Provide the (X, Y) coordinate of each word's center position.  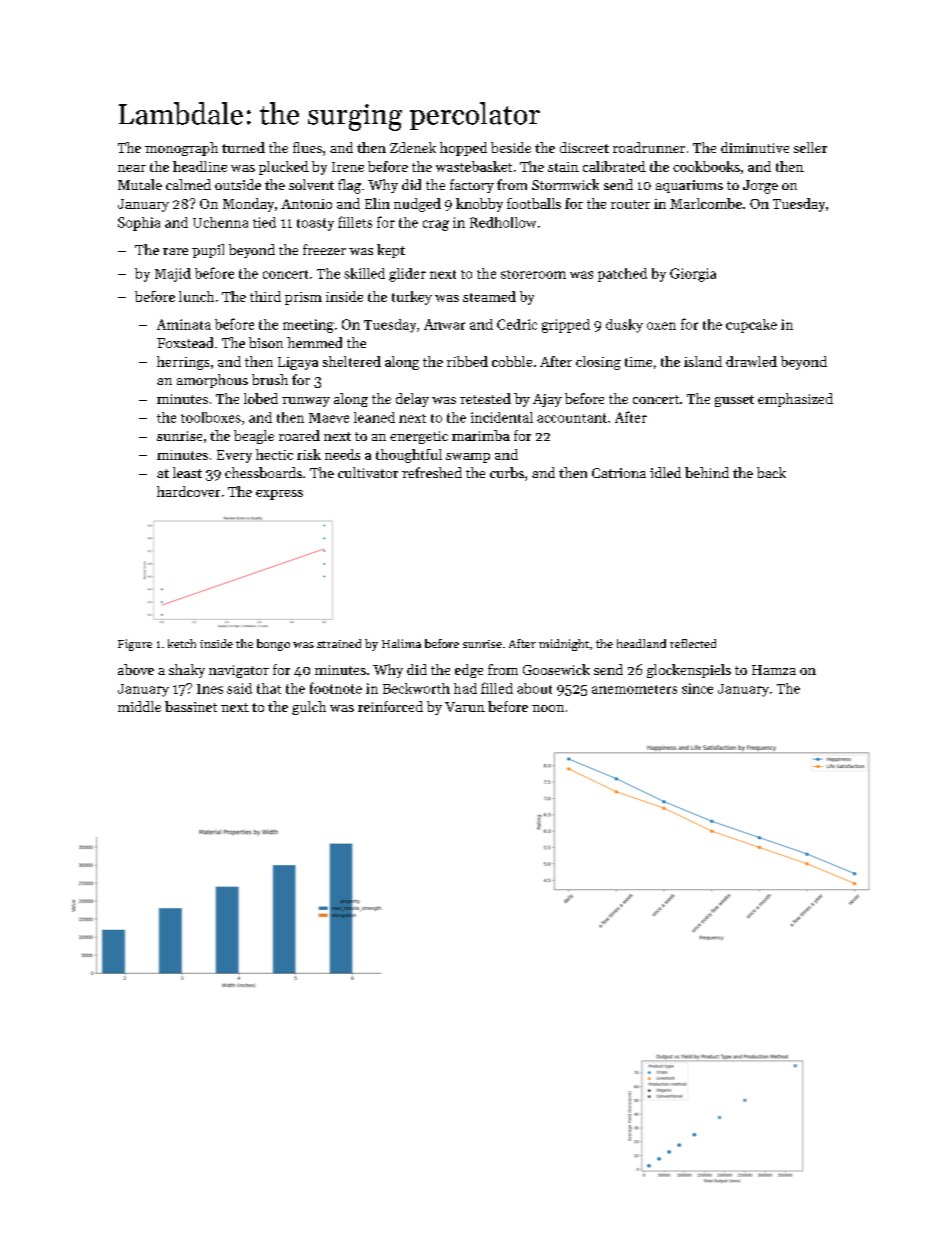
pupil (208, 251)
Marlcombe (706, 203)
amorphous (212, 381)
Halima (401, 643)
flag (349, 186)
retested (485, 398)
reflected (693, 643)
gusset (734, 401)
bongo (273, 645)
